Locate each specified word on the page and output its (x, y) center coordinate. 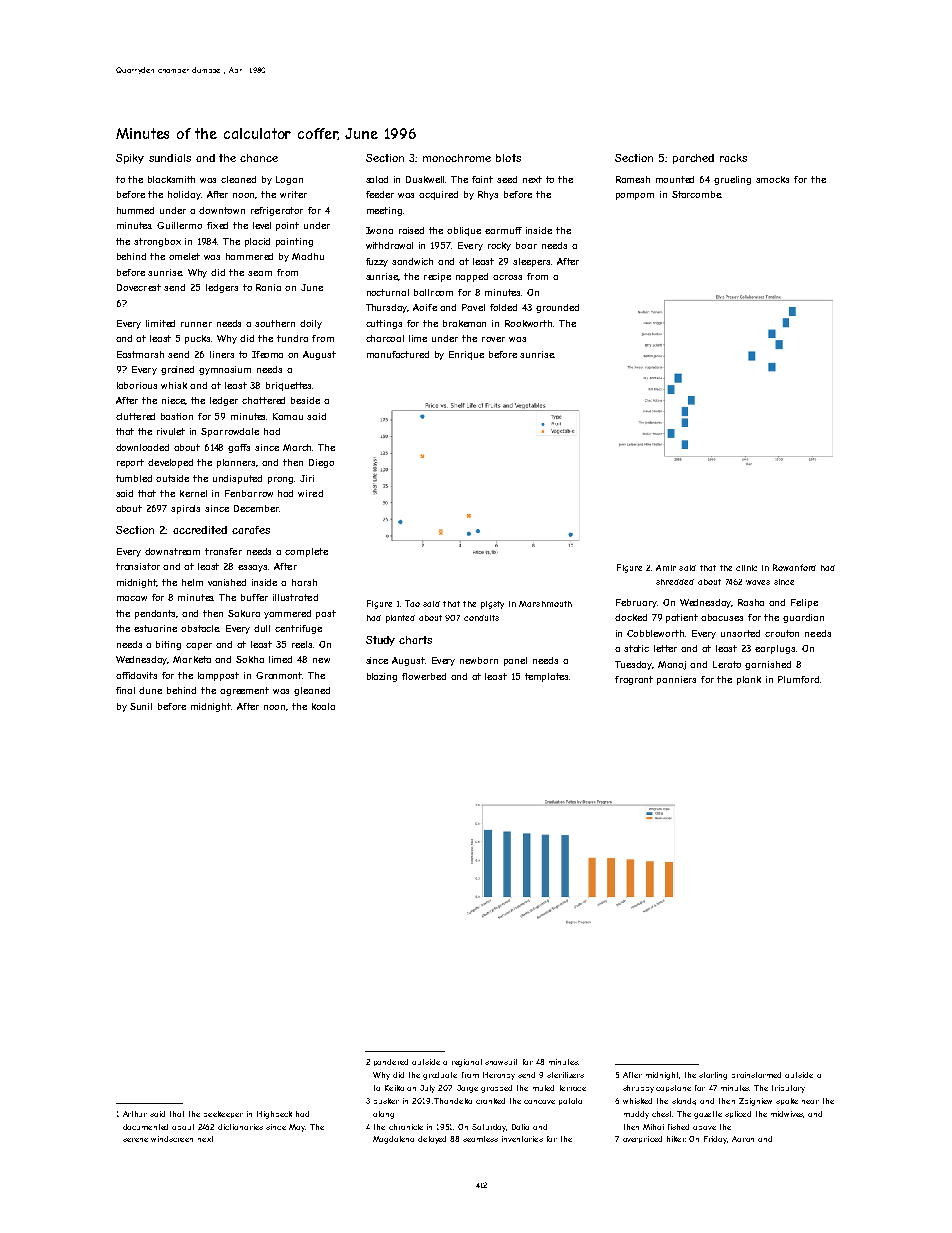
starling (713, 1076)
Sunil (141, 706)
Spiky (130, 159)
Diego (321, 463)
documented (145, 1127)
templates (546, 677)
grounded (557, 308)
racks (733, 158)
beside (305, 400)
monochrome (457, 158)
